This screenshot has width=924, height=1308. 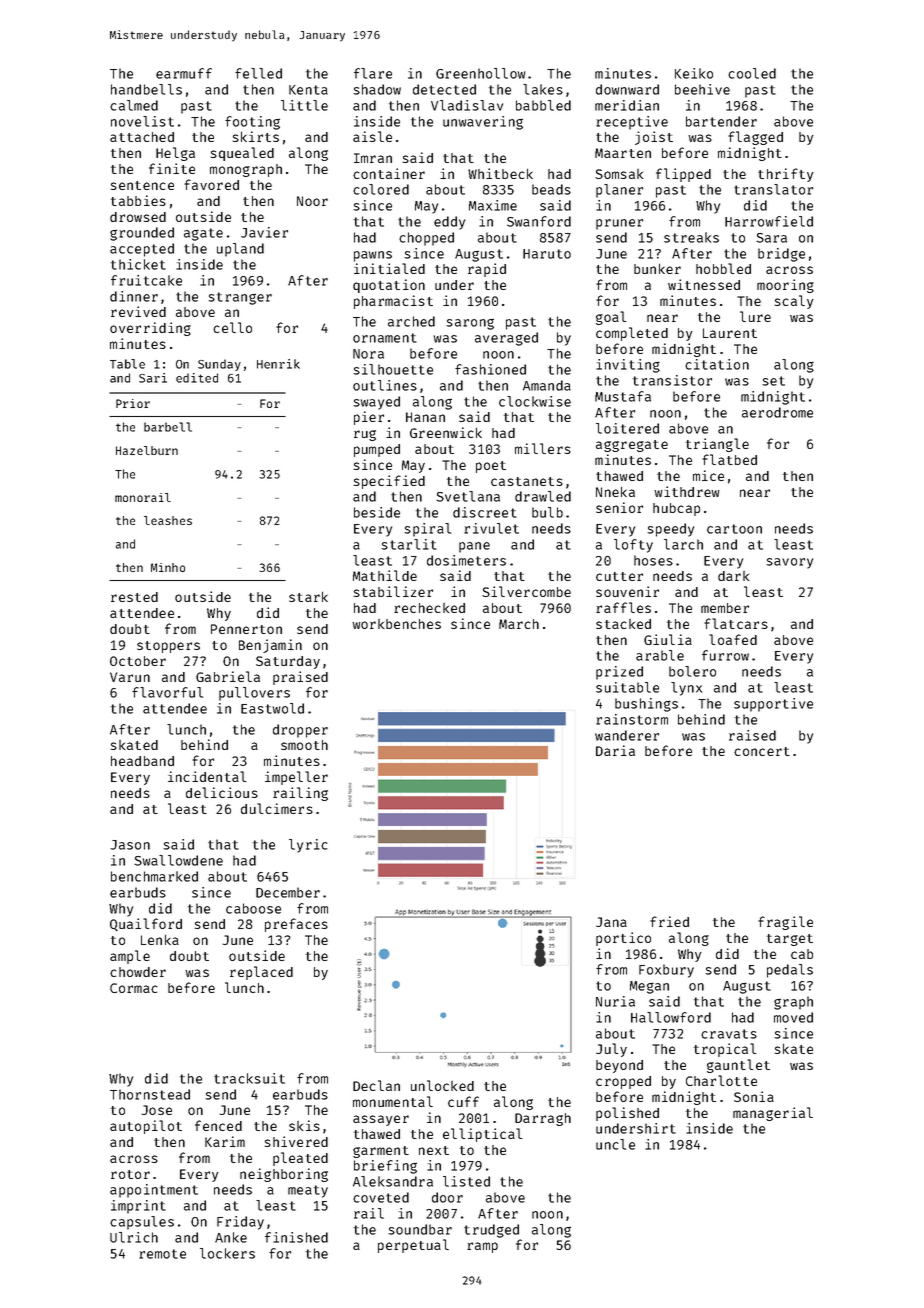 I want to click on cartoon, so click(x=734, y=529).
